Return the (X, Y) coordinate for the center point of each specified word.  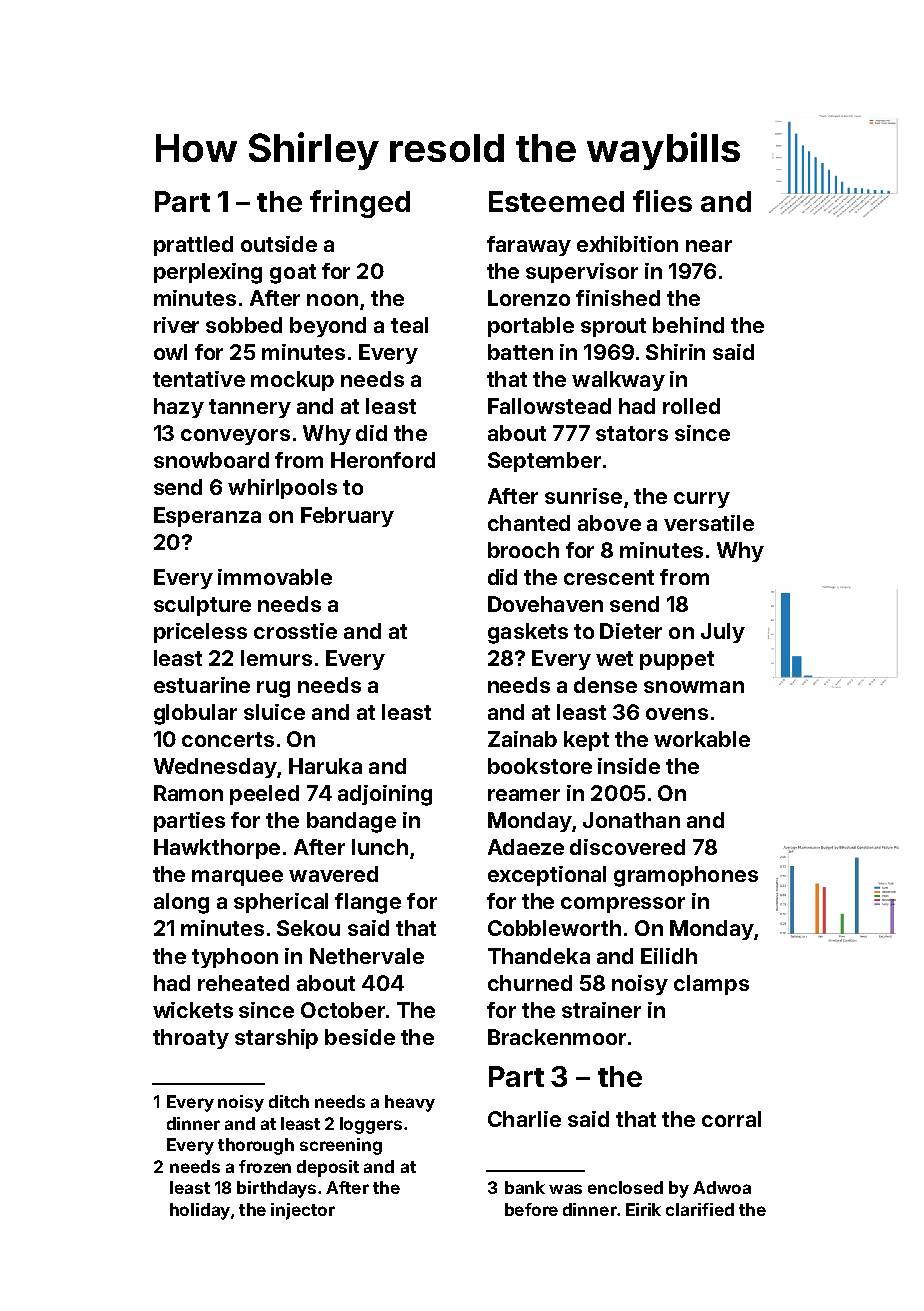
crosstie (295, 631)
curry (702, 500)
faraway (529, 246)
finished (618, 298)
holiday (200, 1211)
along (181, 903)
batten (520, 352)
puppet (677, 660)
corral (731, 1119)
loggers (371, 1125)
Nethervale (367, 956)
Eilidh (669, 956)
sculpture (202, 606)
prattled (193, 246)
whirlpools (282, 489)
